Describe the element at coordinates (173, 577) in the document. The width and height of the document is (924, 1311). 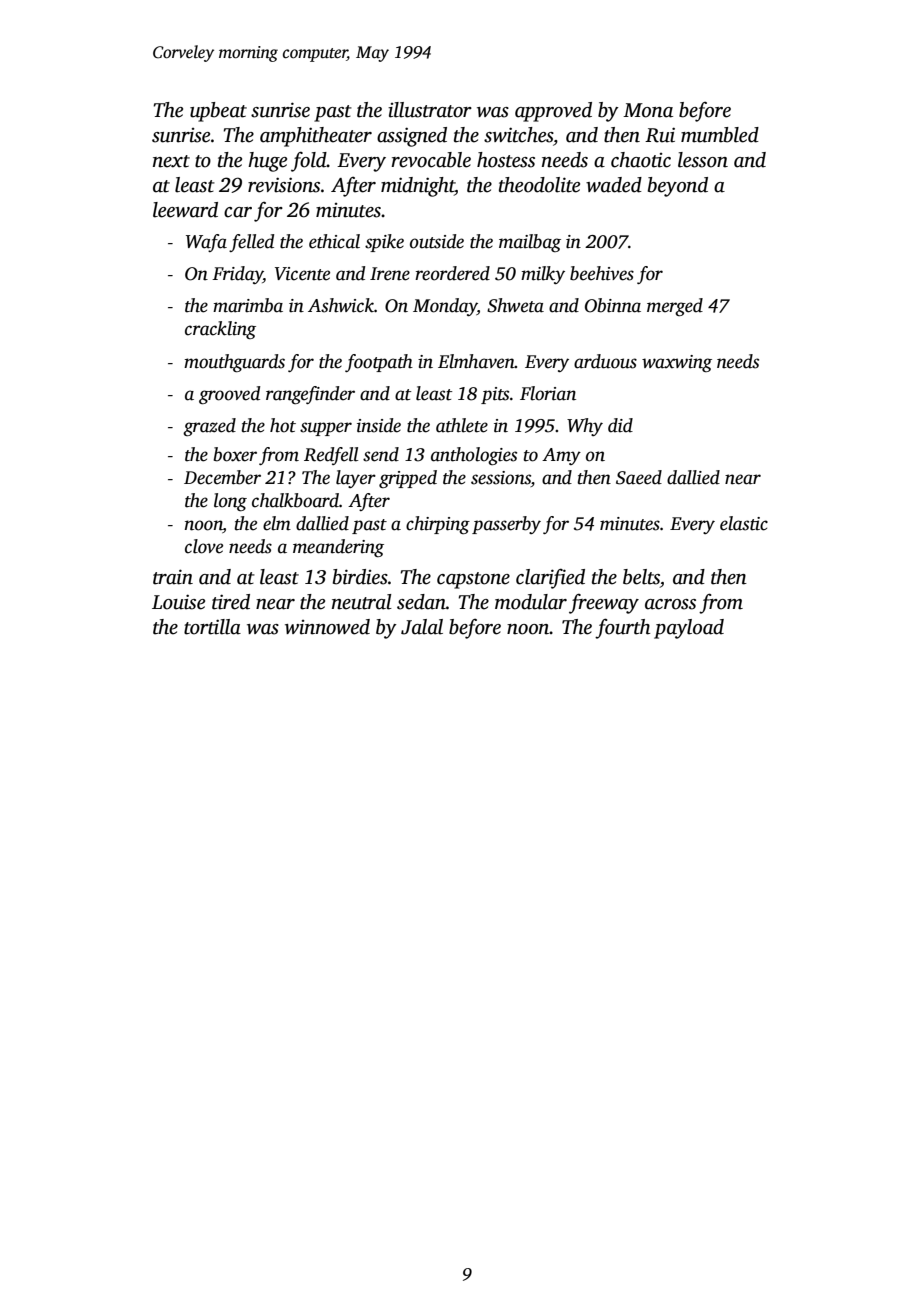
I see `train` at that location.
